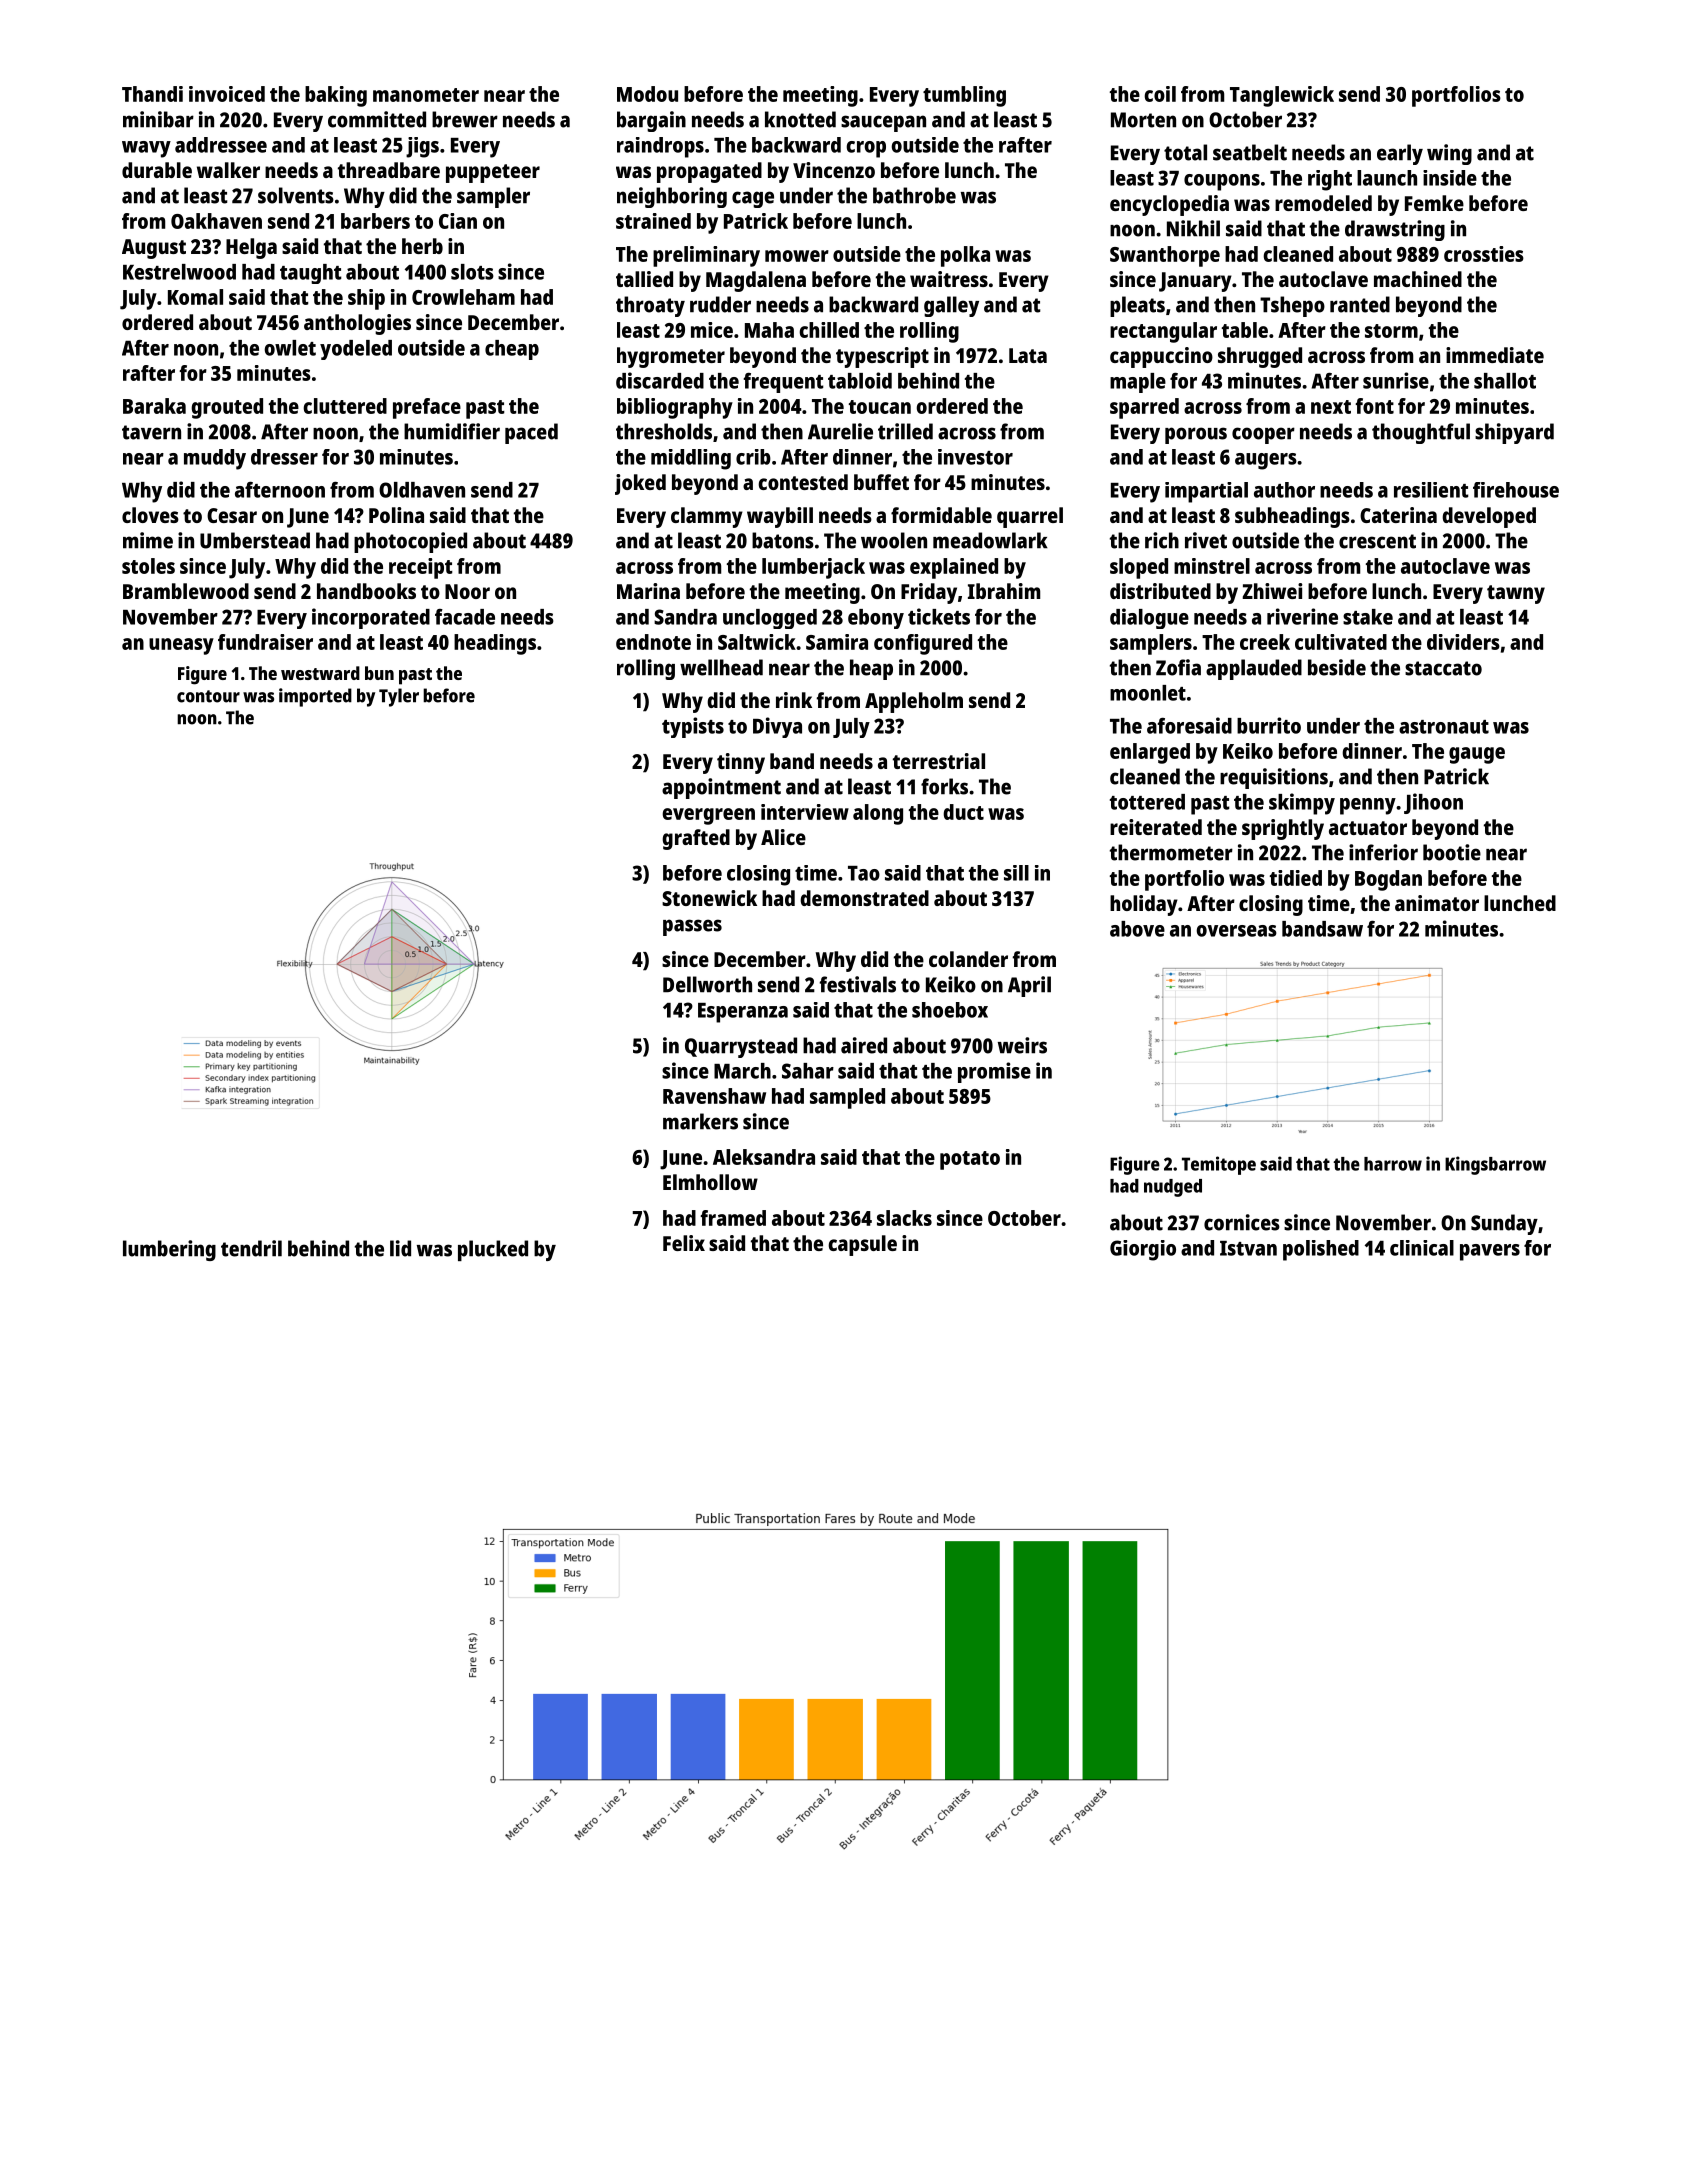 The height and width of the screenshot is (2178, 1683). I want to click on plucked, so click(493, 1250).
